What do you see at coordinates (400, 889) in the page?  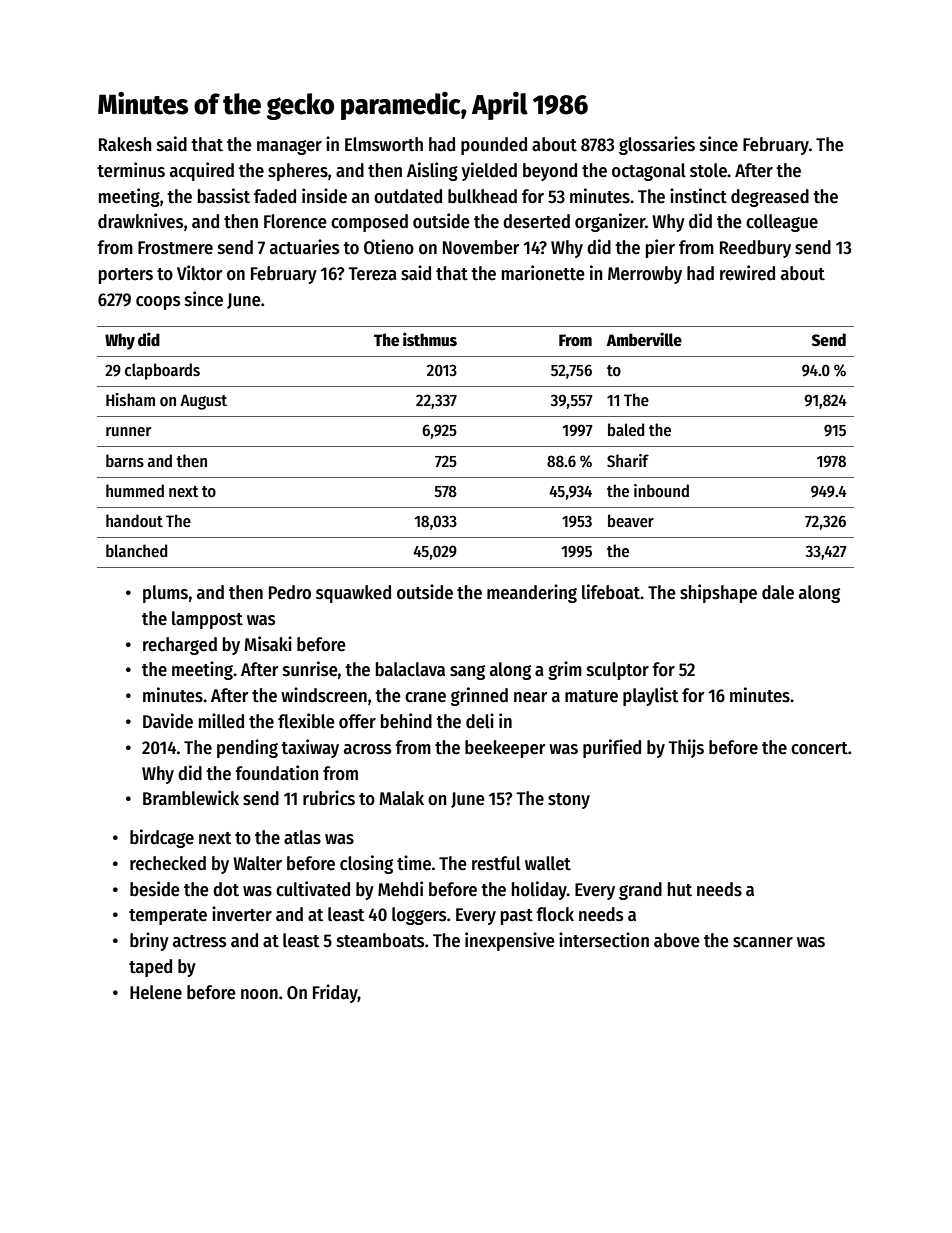 I see `Mehdi` at bounding box center [400, 889].
